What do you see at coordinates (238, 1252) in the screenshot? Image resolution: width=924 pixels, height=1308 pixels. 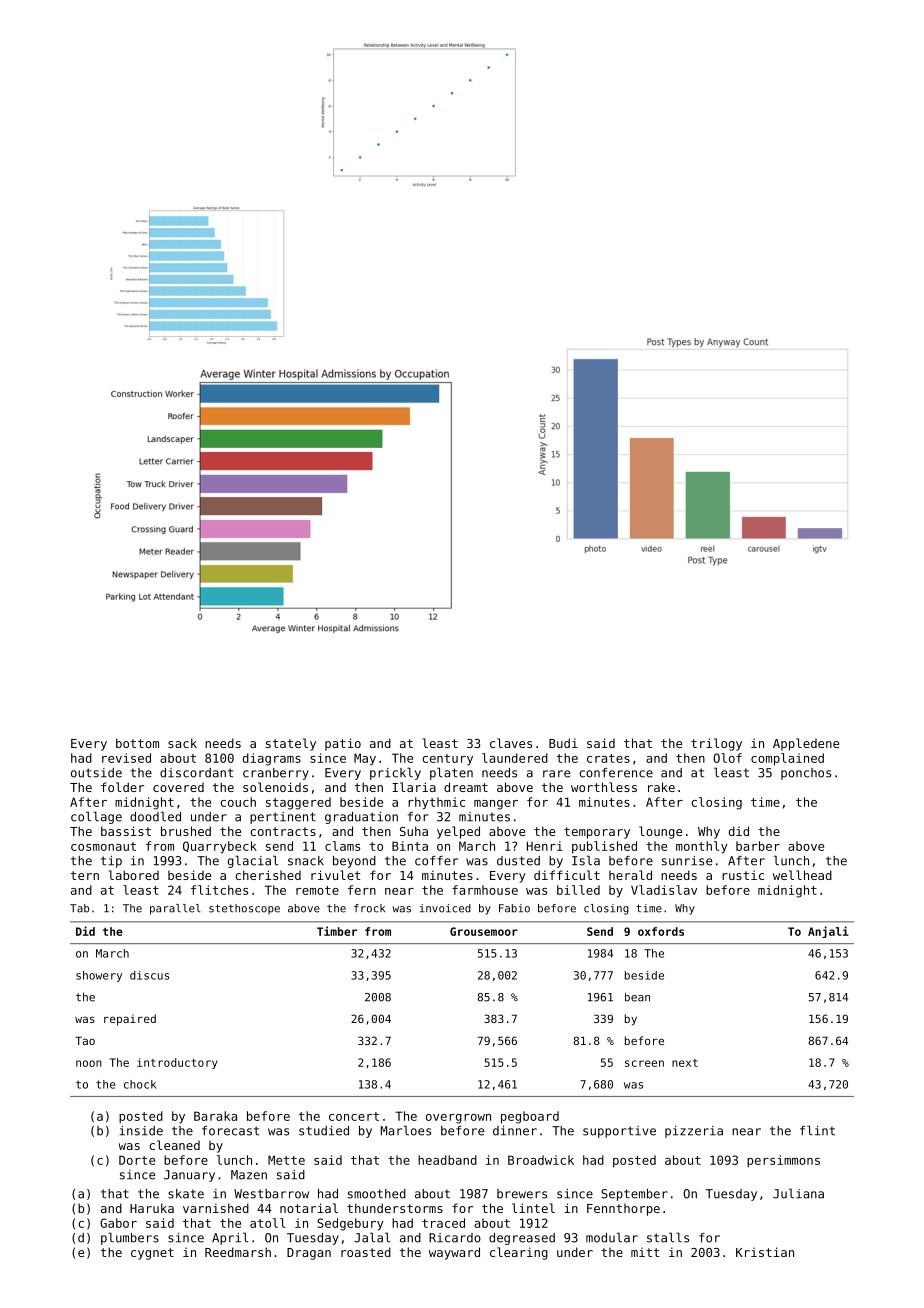 I see `Reedmarsh` at bounding box center [238, 1252].
